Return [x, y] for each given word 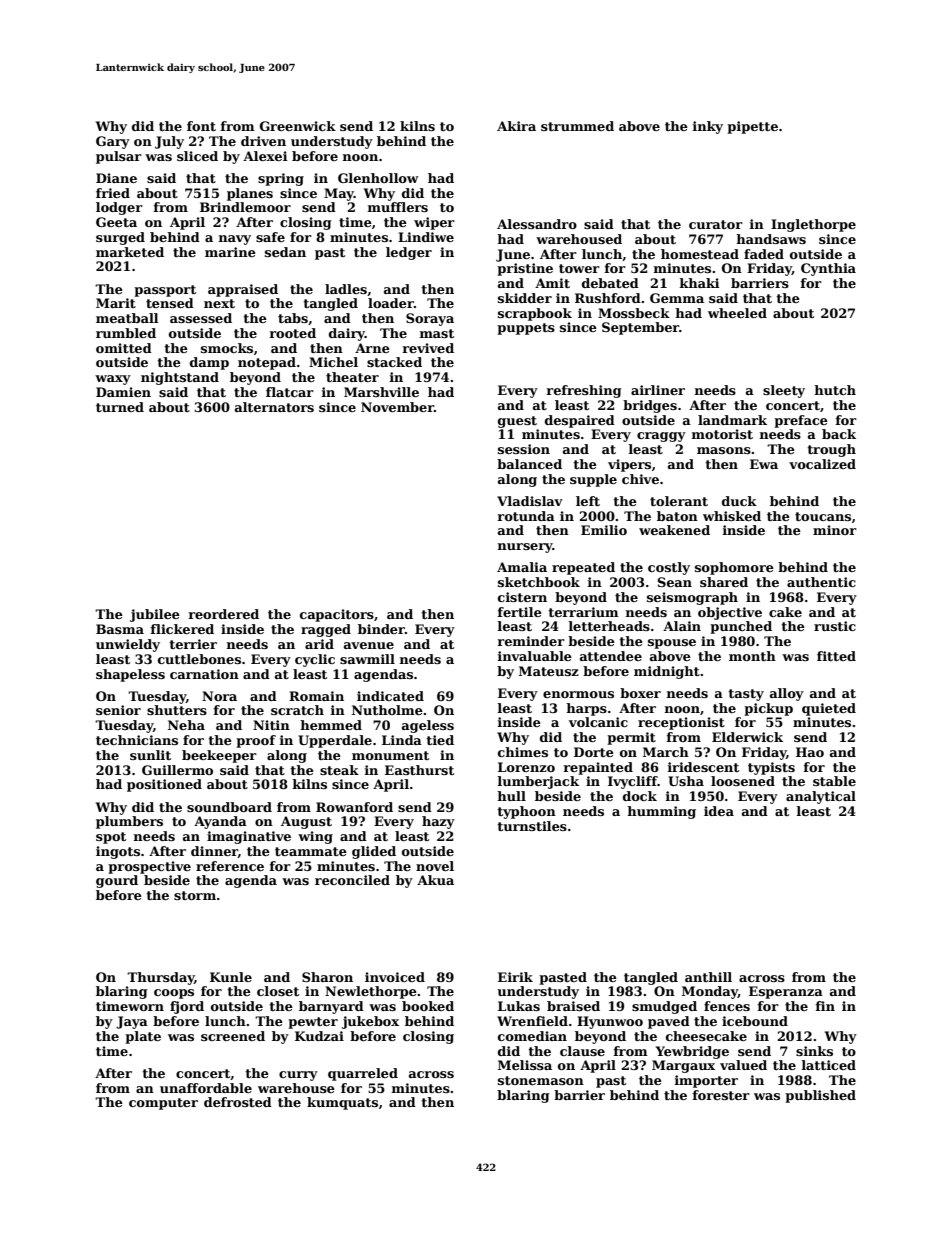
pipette [752, 127]
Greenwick [298, 126]
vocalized [822, 464]
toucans [823, 516]
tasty [746, 695]
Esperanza [786, 992]
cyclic [315, 660]
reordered [224, 614]
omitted [124, 348]
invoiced [395, 977]
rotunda [526, 516]
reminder [531, 641]
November [397, 407]
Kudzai [319, 1036]
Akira [516, 126]
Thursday [160, 978]
